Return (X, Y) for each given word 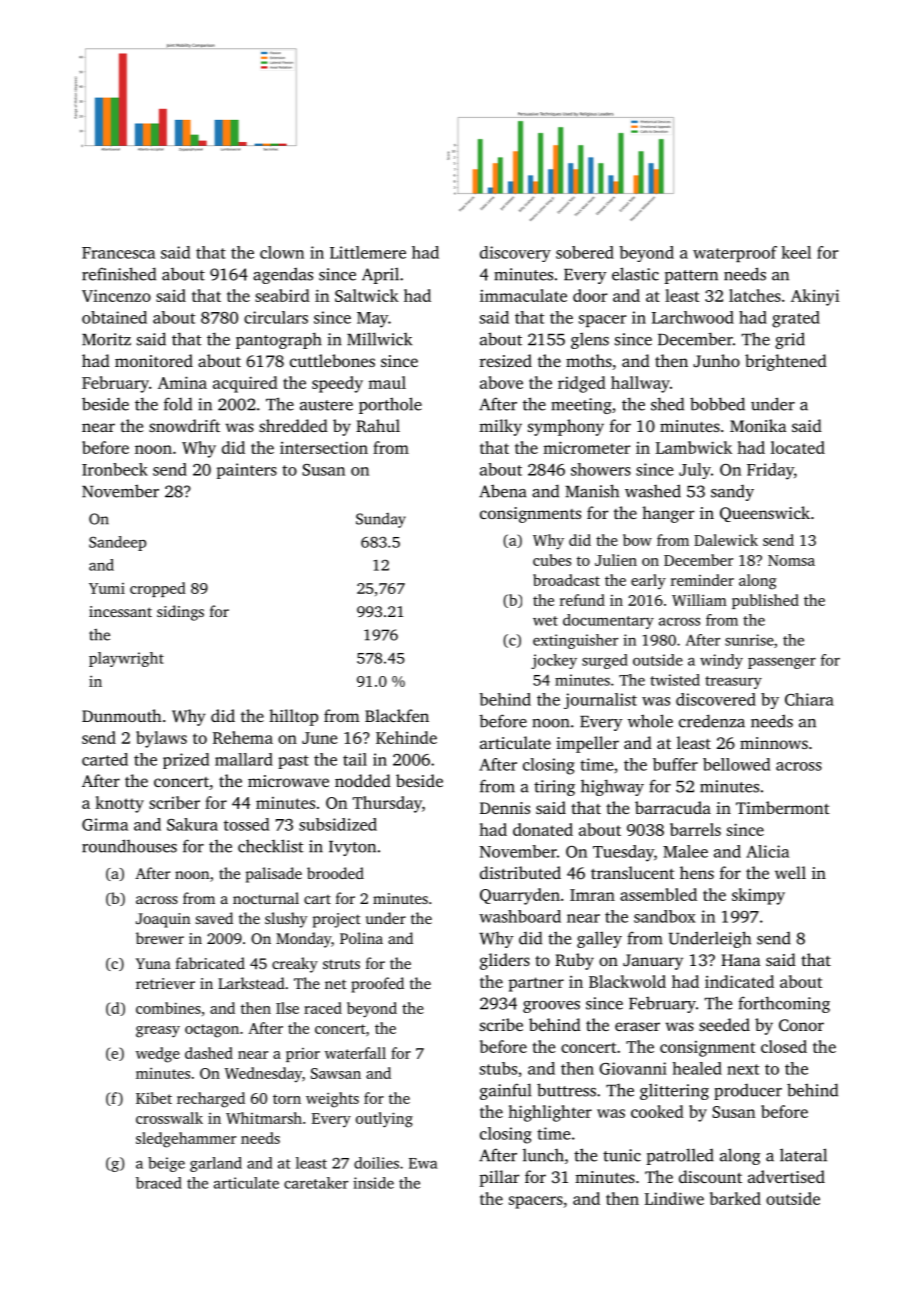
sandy (732, 493)
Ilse (287, 1008)
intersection (324, 447)
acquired (245, 384)
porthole (390, 405)
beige (166, 1164)
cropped (158, 589)
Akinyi (815, 297)
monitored (154, 360)
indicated (739, 981)
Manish (592, 491)
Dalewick (726, 540)
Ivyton (352, 848)
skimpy (758, 896)
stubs (498, 1068)
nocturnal (266, 898)
